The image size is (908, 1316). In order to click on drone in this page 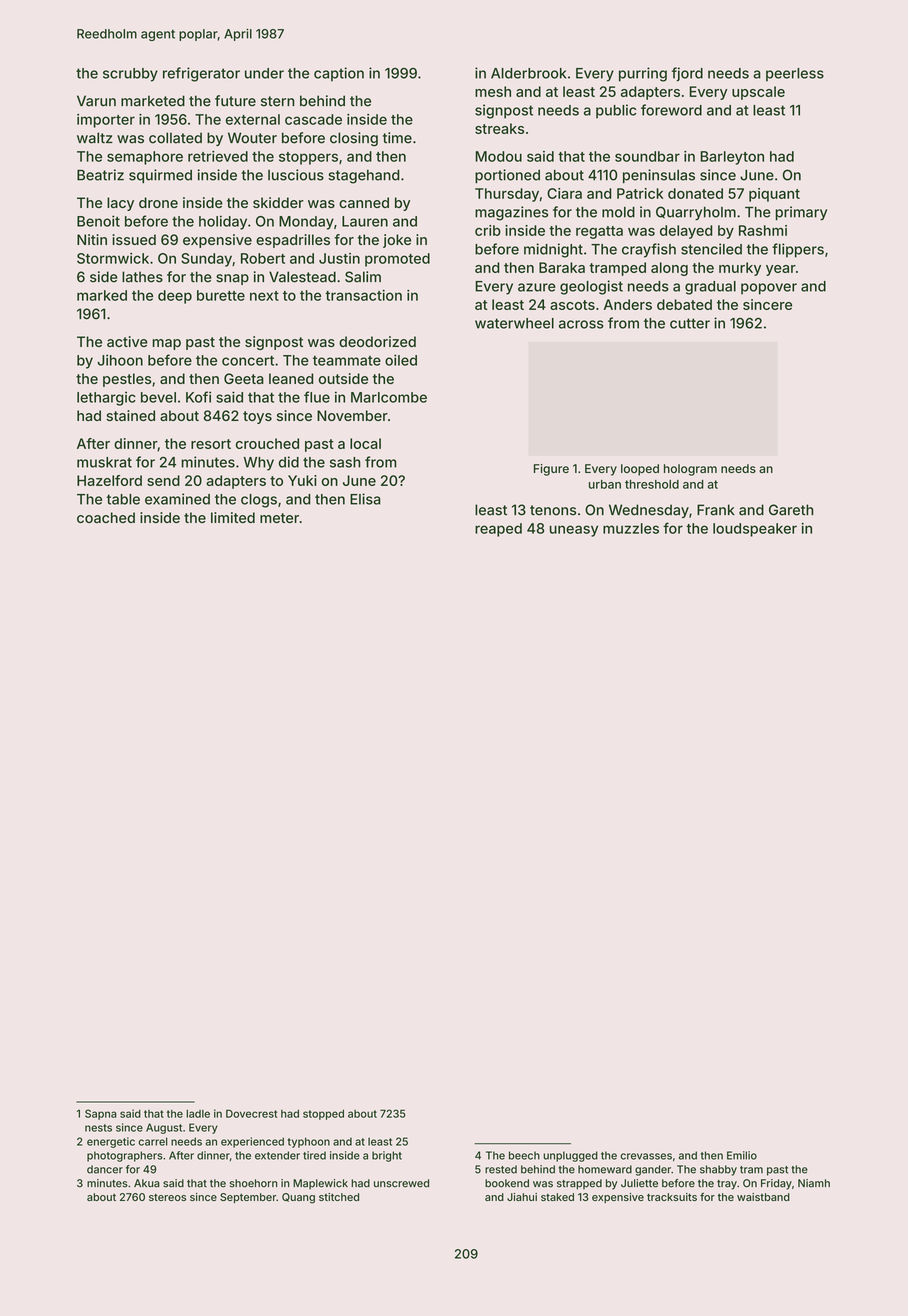, I will do `click(158, 202)`.
